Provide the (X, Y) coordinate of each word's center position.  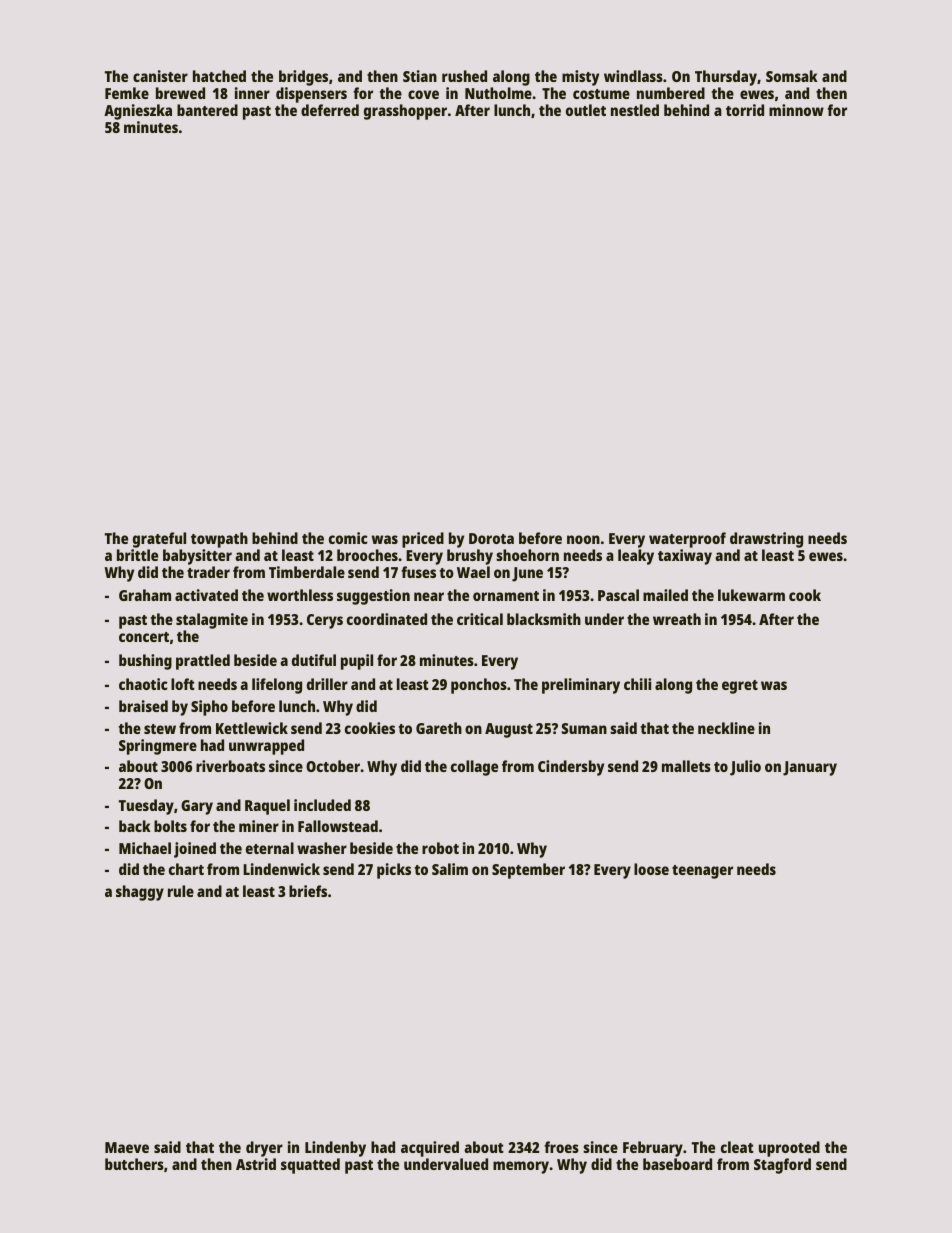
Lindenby (335, 1149)
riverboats (230, 766)
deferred (330, 110)
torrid (745, 110)
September (528, 871)
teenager (702, 872)
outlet (586, 110)
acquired (430, 1149)
